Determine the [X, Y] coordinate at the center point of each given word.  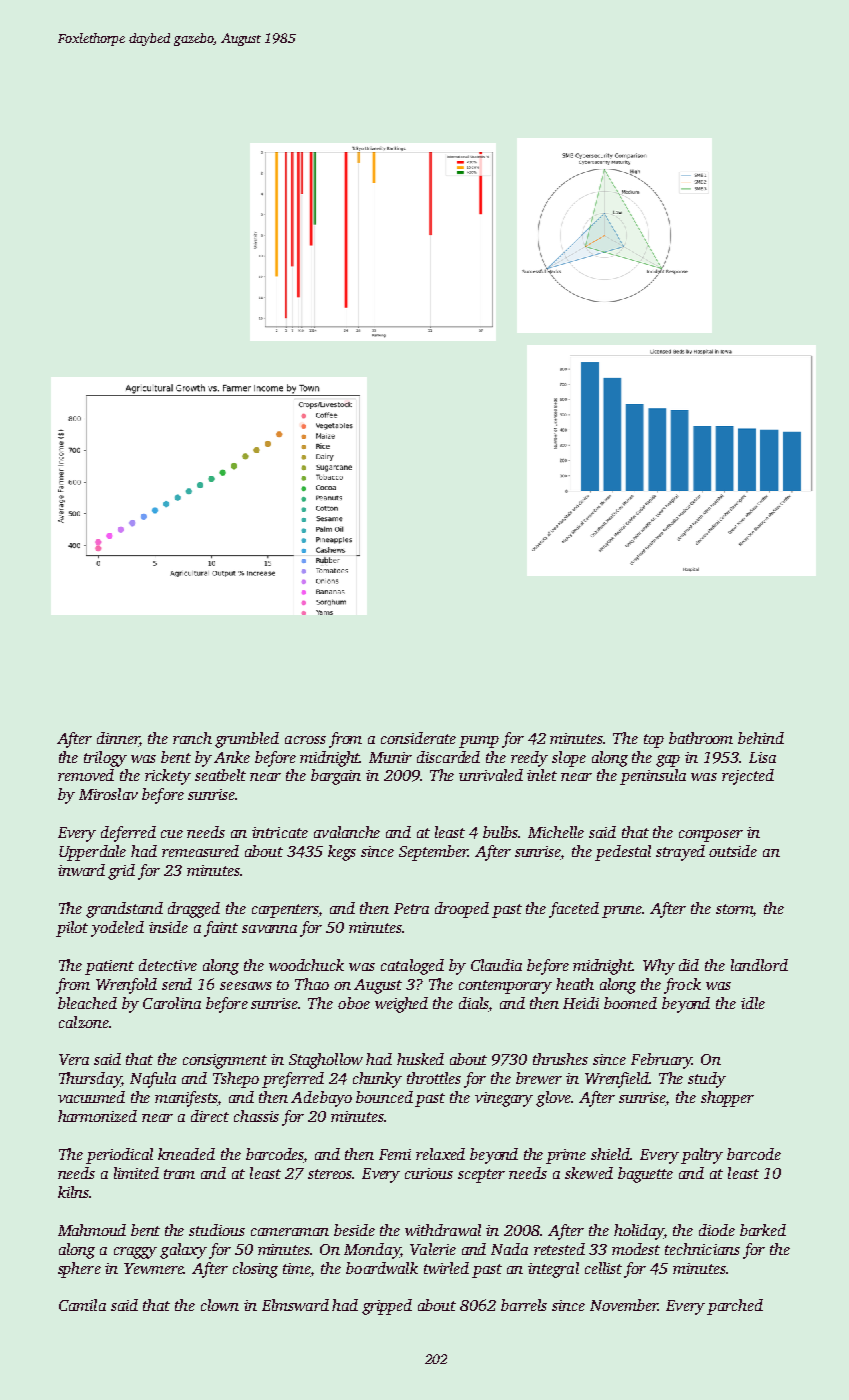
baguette [645, 1175]
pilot [72, 929]
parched [735, 1307]
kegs [342, 853]
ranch [192, 738]
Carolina [172, 1003]
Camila [82, 1305]
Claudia [496, 965]
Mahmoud [92, 1230]
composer [711, 836]
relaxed [440, 1154]
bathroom [701, 738]
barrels [524, 1305]
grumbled [247, 740]
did [689, 965]
